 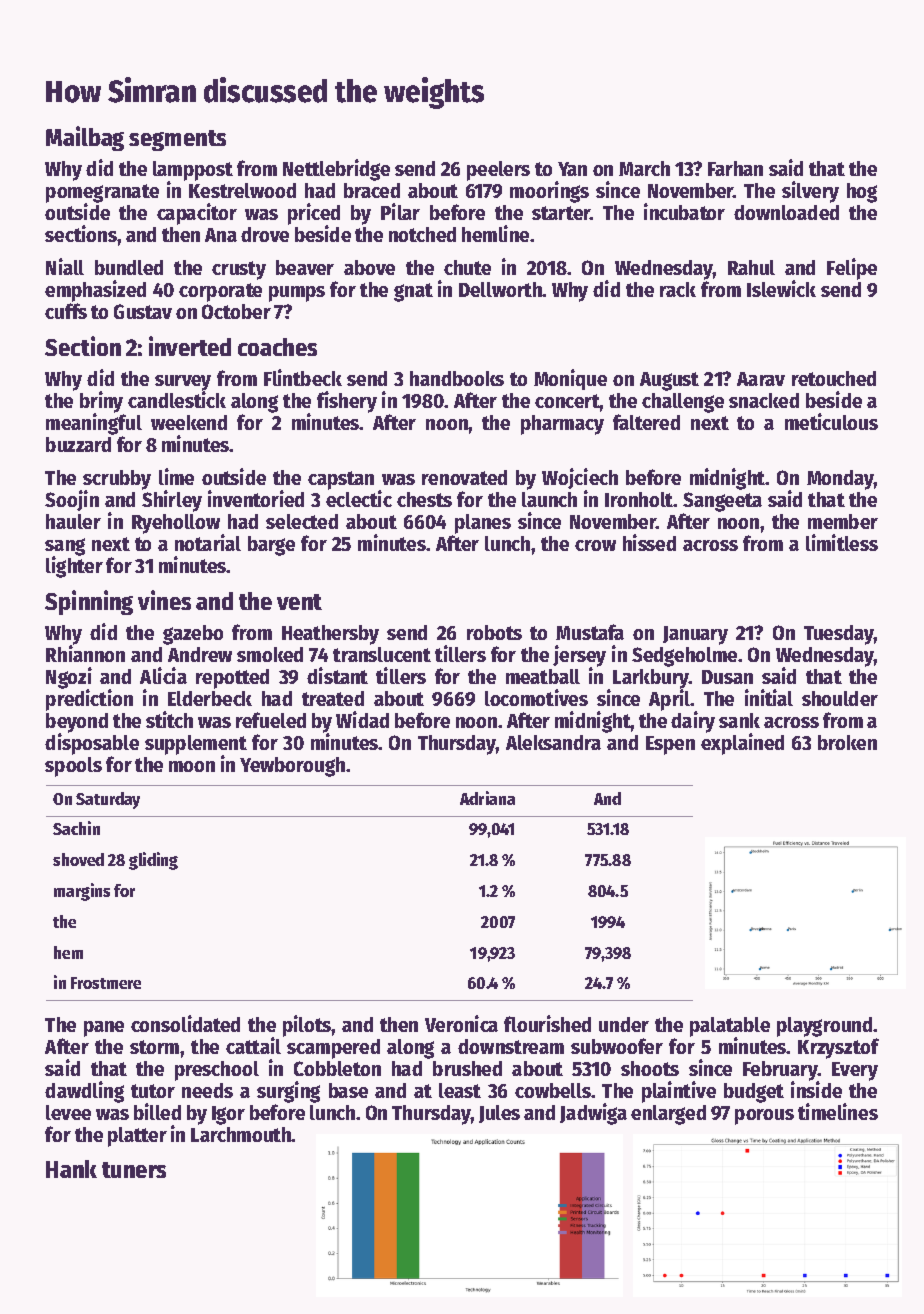 I want to click on explained, so click(x=742, y=744).
